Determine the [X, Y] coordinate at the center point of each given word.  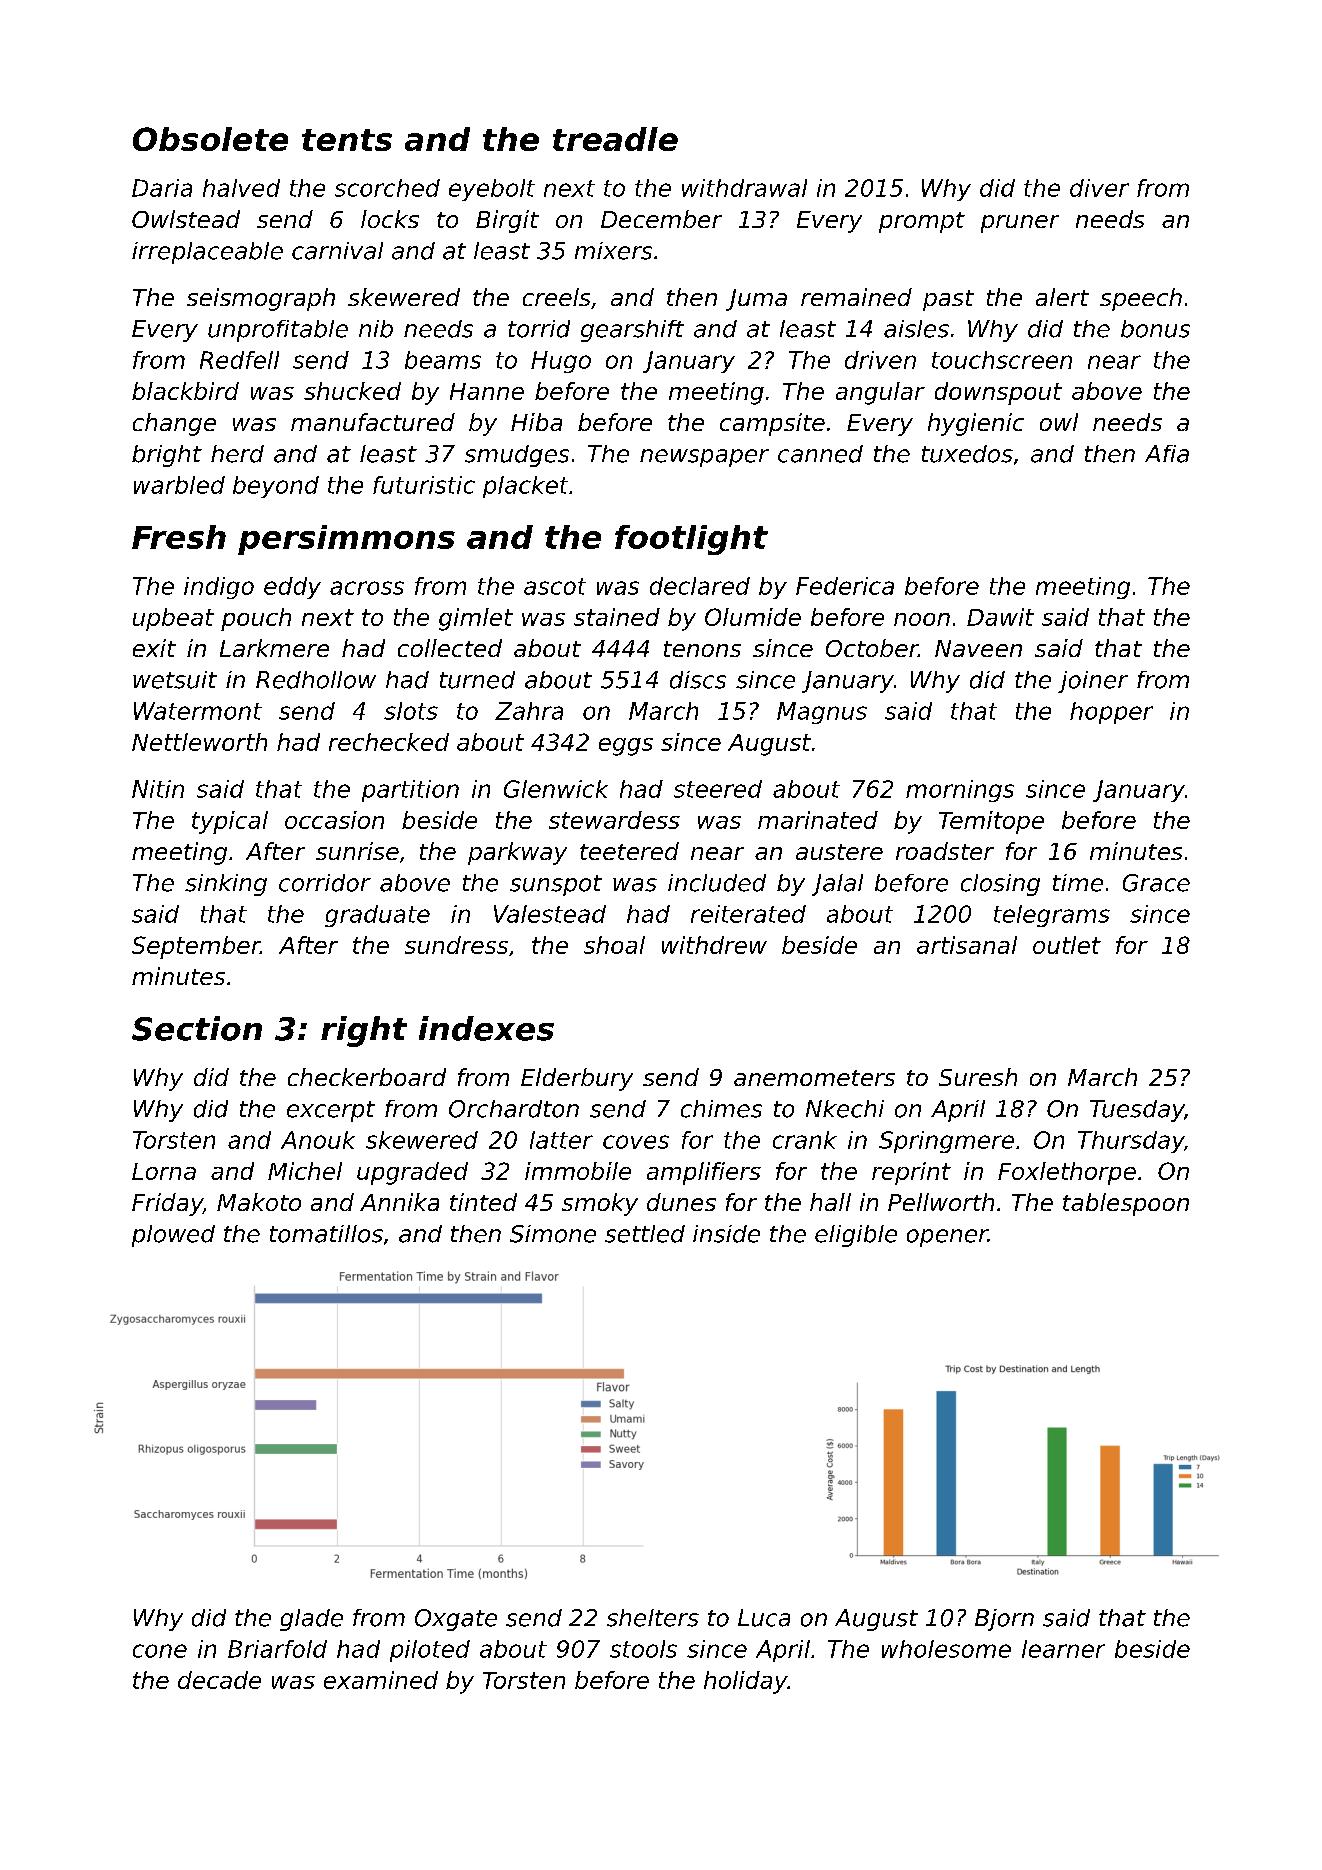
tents [347, 140]
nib [376, 329]
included [717, 883]
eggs [626, 747]
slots [411, 711]
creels [556, 297]
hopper [1111, 713]
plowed [173, 1236]
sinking [226, 885]
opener [947, 1238]
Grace [1156, 883]
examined [381, 1680]
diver [1099, 188]
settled [645, 1234]
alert [1062, 297]
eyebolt [492, 190]
